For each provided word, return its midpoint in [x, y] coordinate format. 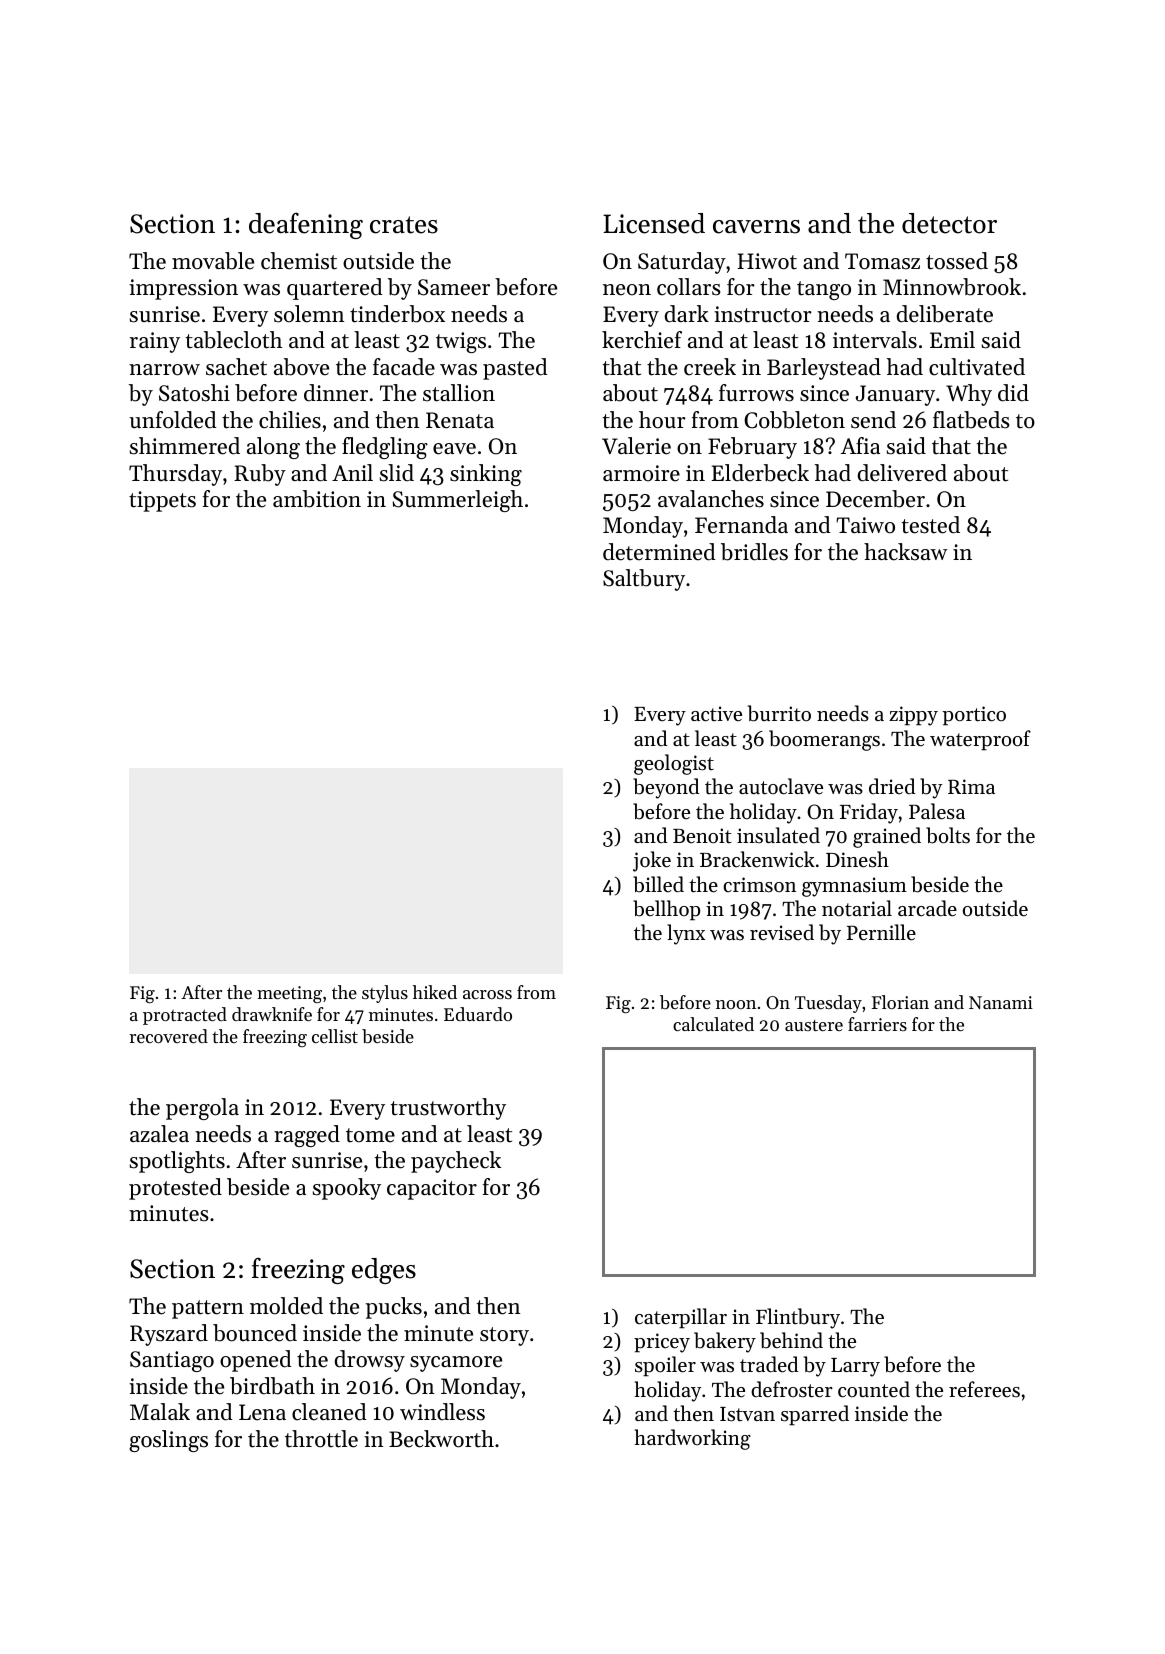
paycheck [456, 1162]
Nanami [1001, 1002]
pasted [515, 369]
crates [404, 225]
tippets [162, 501]
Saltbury [644, 580]
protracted [185, 1016]
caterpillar [681, 1318]
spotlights [177, 1162]
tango [824, 290]
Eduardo [478, 1014]
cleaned [329, 1412]
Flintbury [798, 1318]
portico [974, 716]
